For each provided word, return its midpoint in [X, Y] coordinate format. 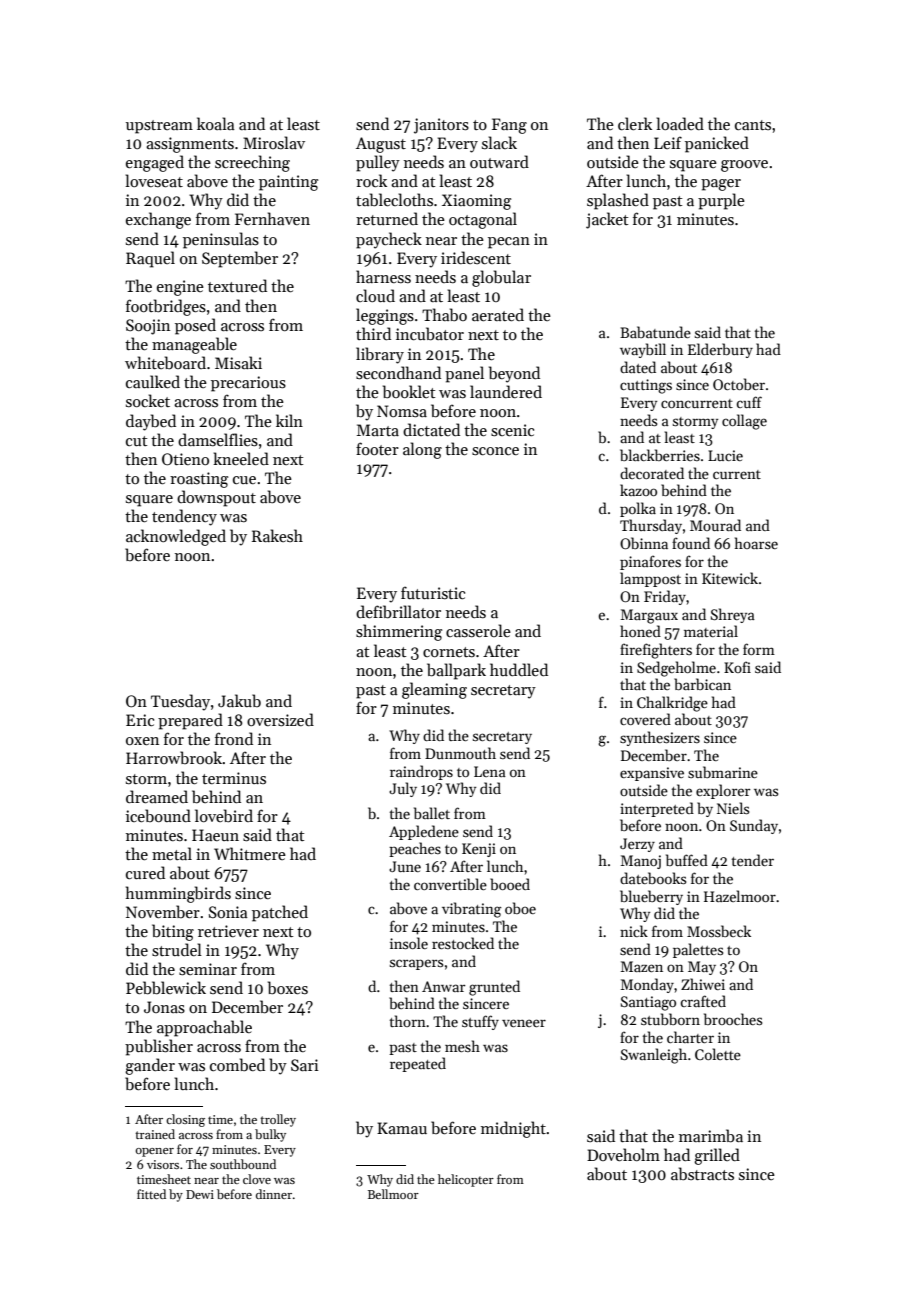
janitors [441, 126]
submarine [723, 772]
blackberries [660, 455]
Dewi [200, 1194]
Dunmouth [460, 753]
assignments [190, 145]
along [422, 450]
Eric [140, 720]
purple [721, 201]
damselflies [218, 440]
